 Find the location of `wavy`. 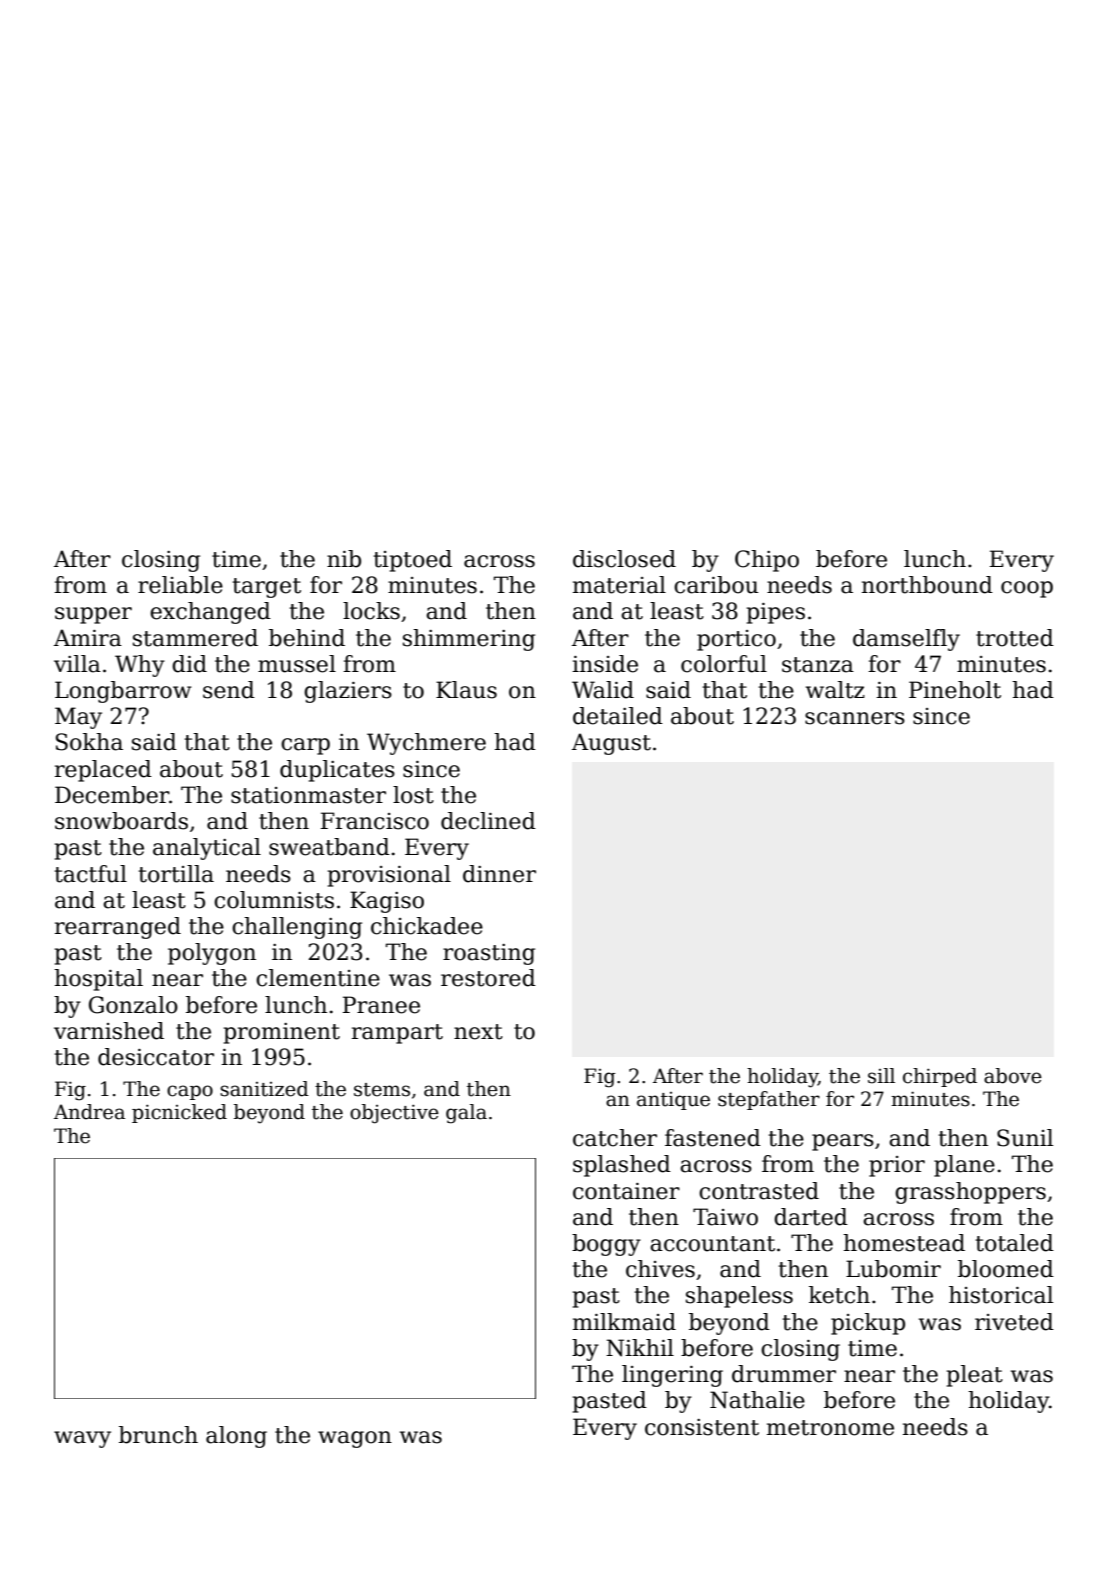

wavy is located at coordinates (82, 1439).
